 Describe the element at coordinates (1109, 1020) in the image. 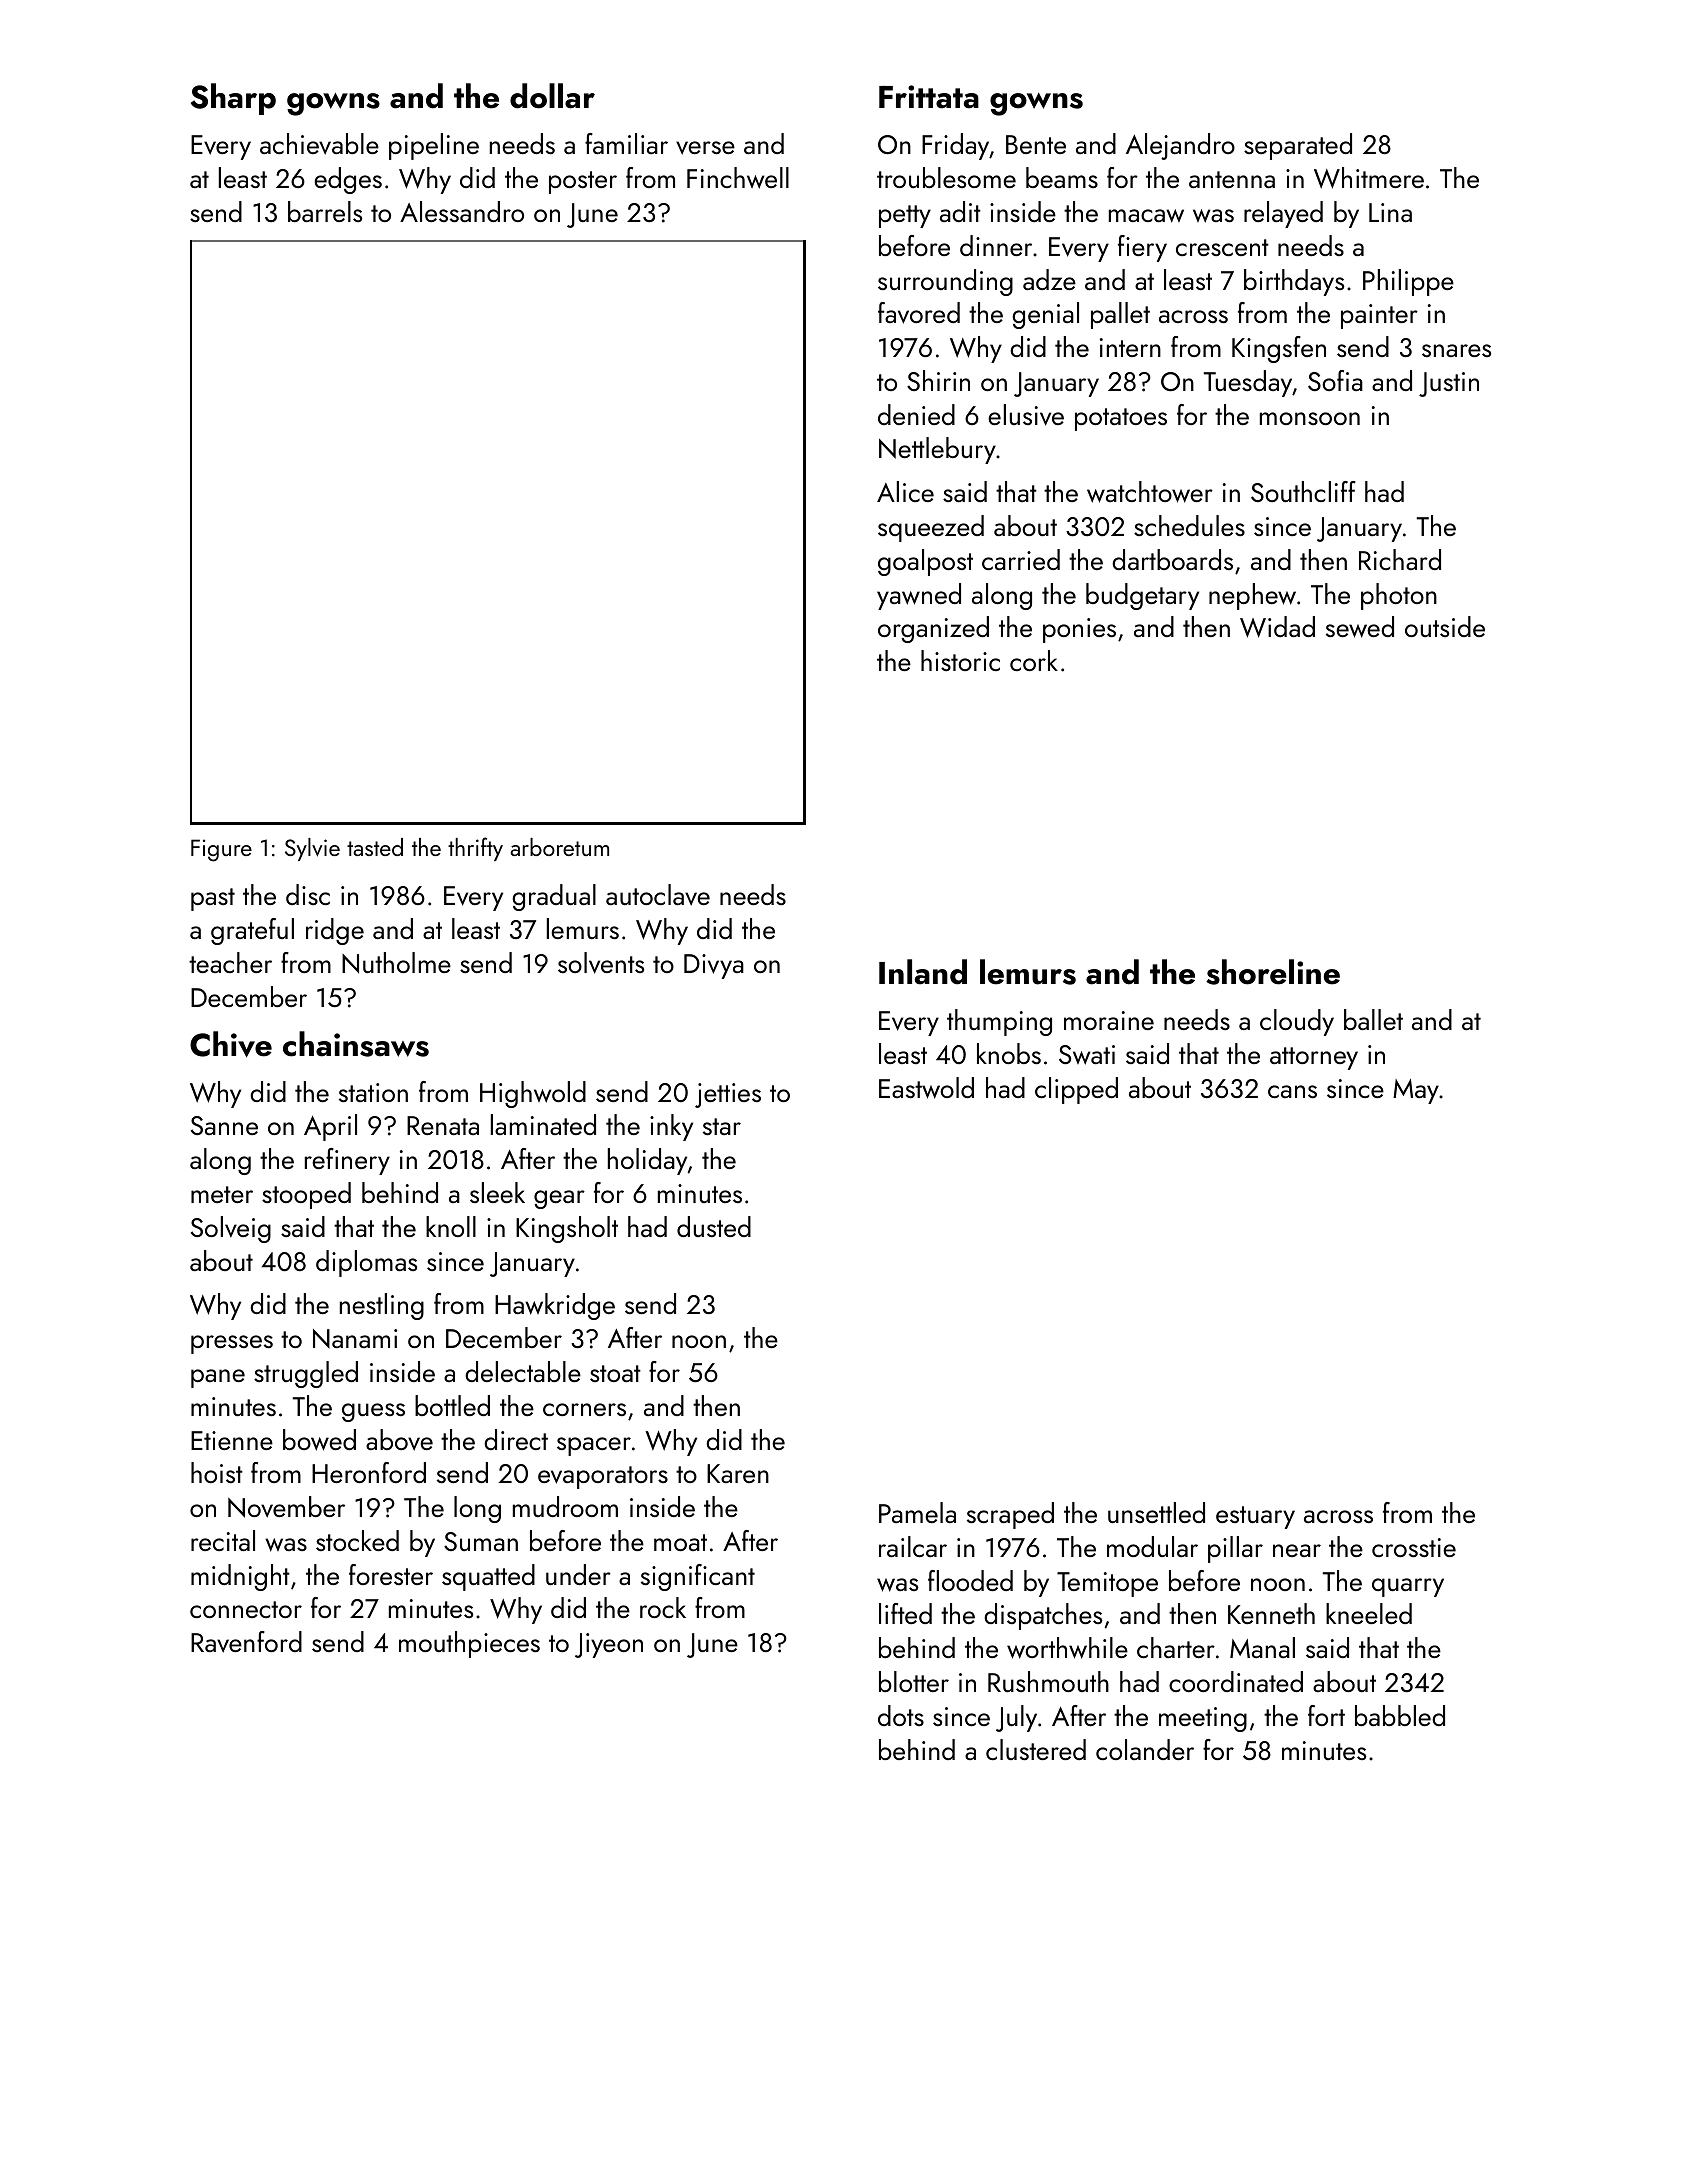

I see `moraine` at that location.
